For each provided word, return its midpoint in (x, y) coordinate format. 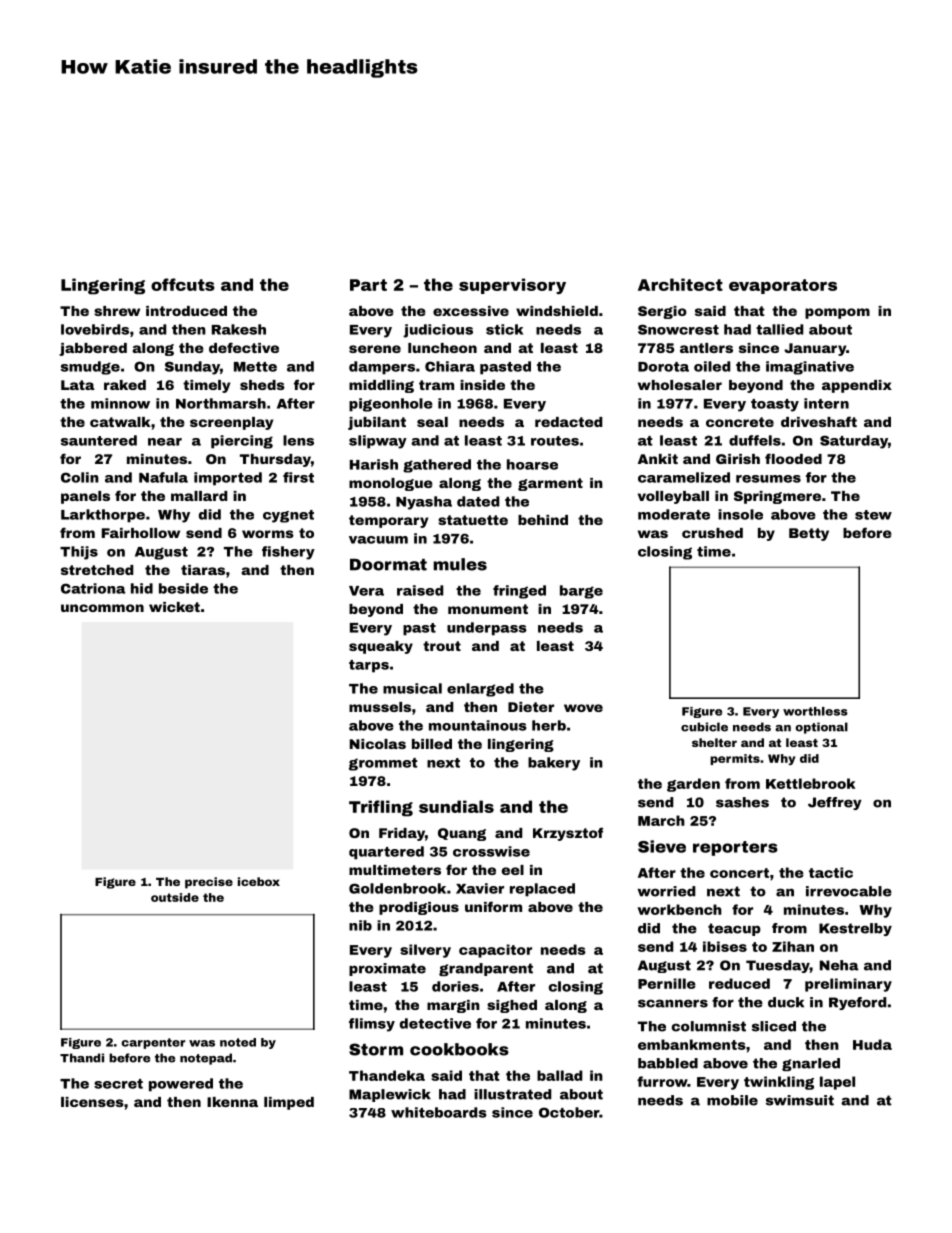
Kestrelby (855, 929)
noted (238, 1042)
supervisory (512, 286)
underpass (487, 629)
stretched (97, 570)
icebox (259, 881)
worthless (815, 711)
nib (360, 925)
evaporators (783, 286)
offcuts (183, 284)
